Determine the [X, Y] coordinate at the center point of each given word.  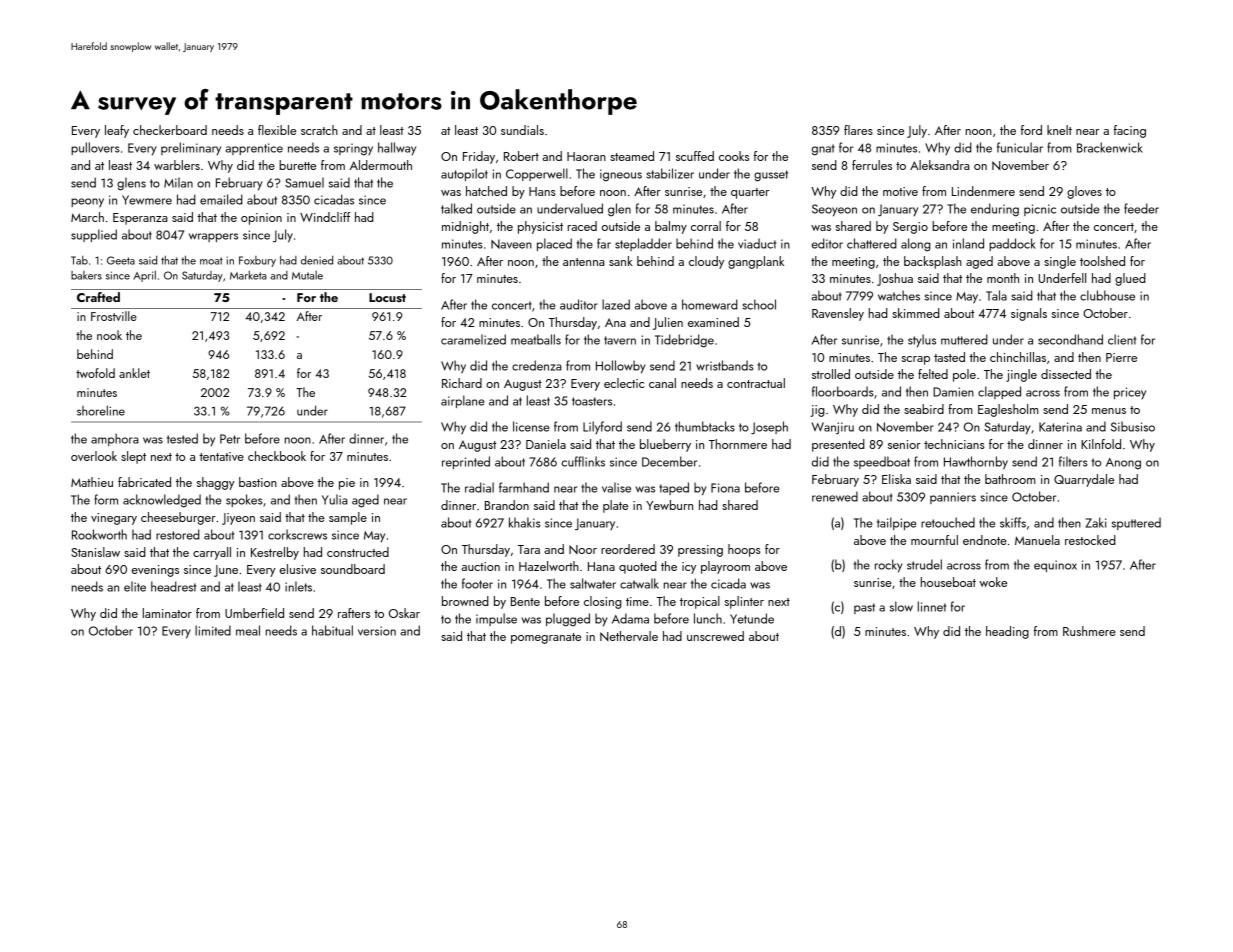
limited [213, 630]
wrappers [213, 237]
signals [1029, 314]
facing [1130, 131]
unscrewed [715, 636]
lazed [616, 304]
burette [297, 165]
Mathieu [92, 482]
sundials [522, 130]
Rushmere [1089, 631]
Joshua [895, 279]
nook [109, 335]
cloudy [706, 262]
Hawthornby [976, 463]
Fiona [725, 488]
